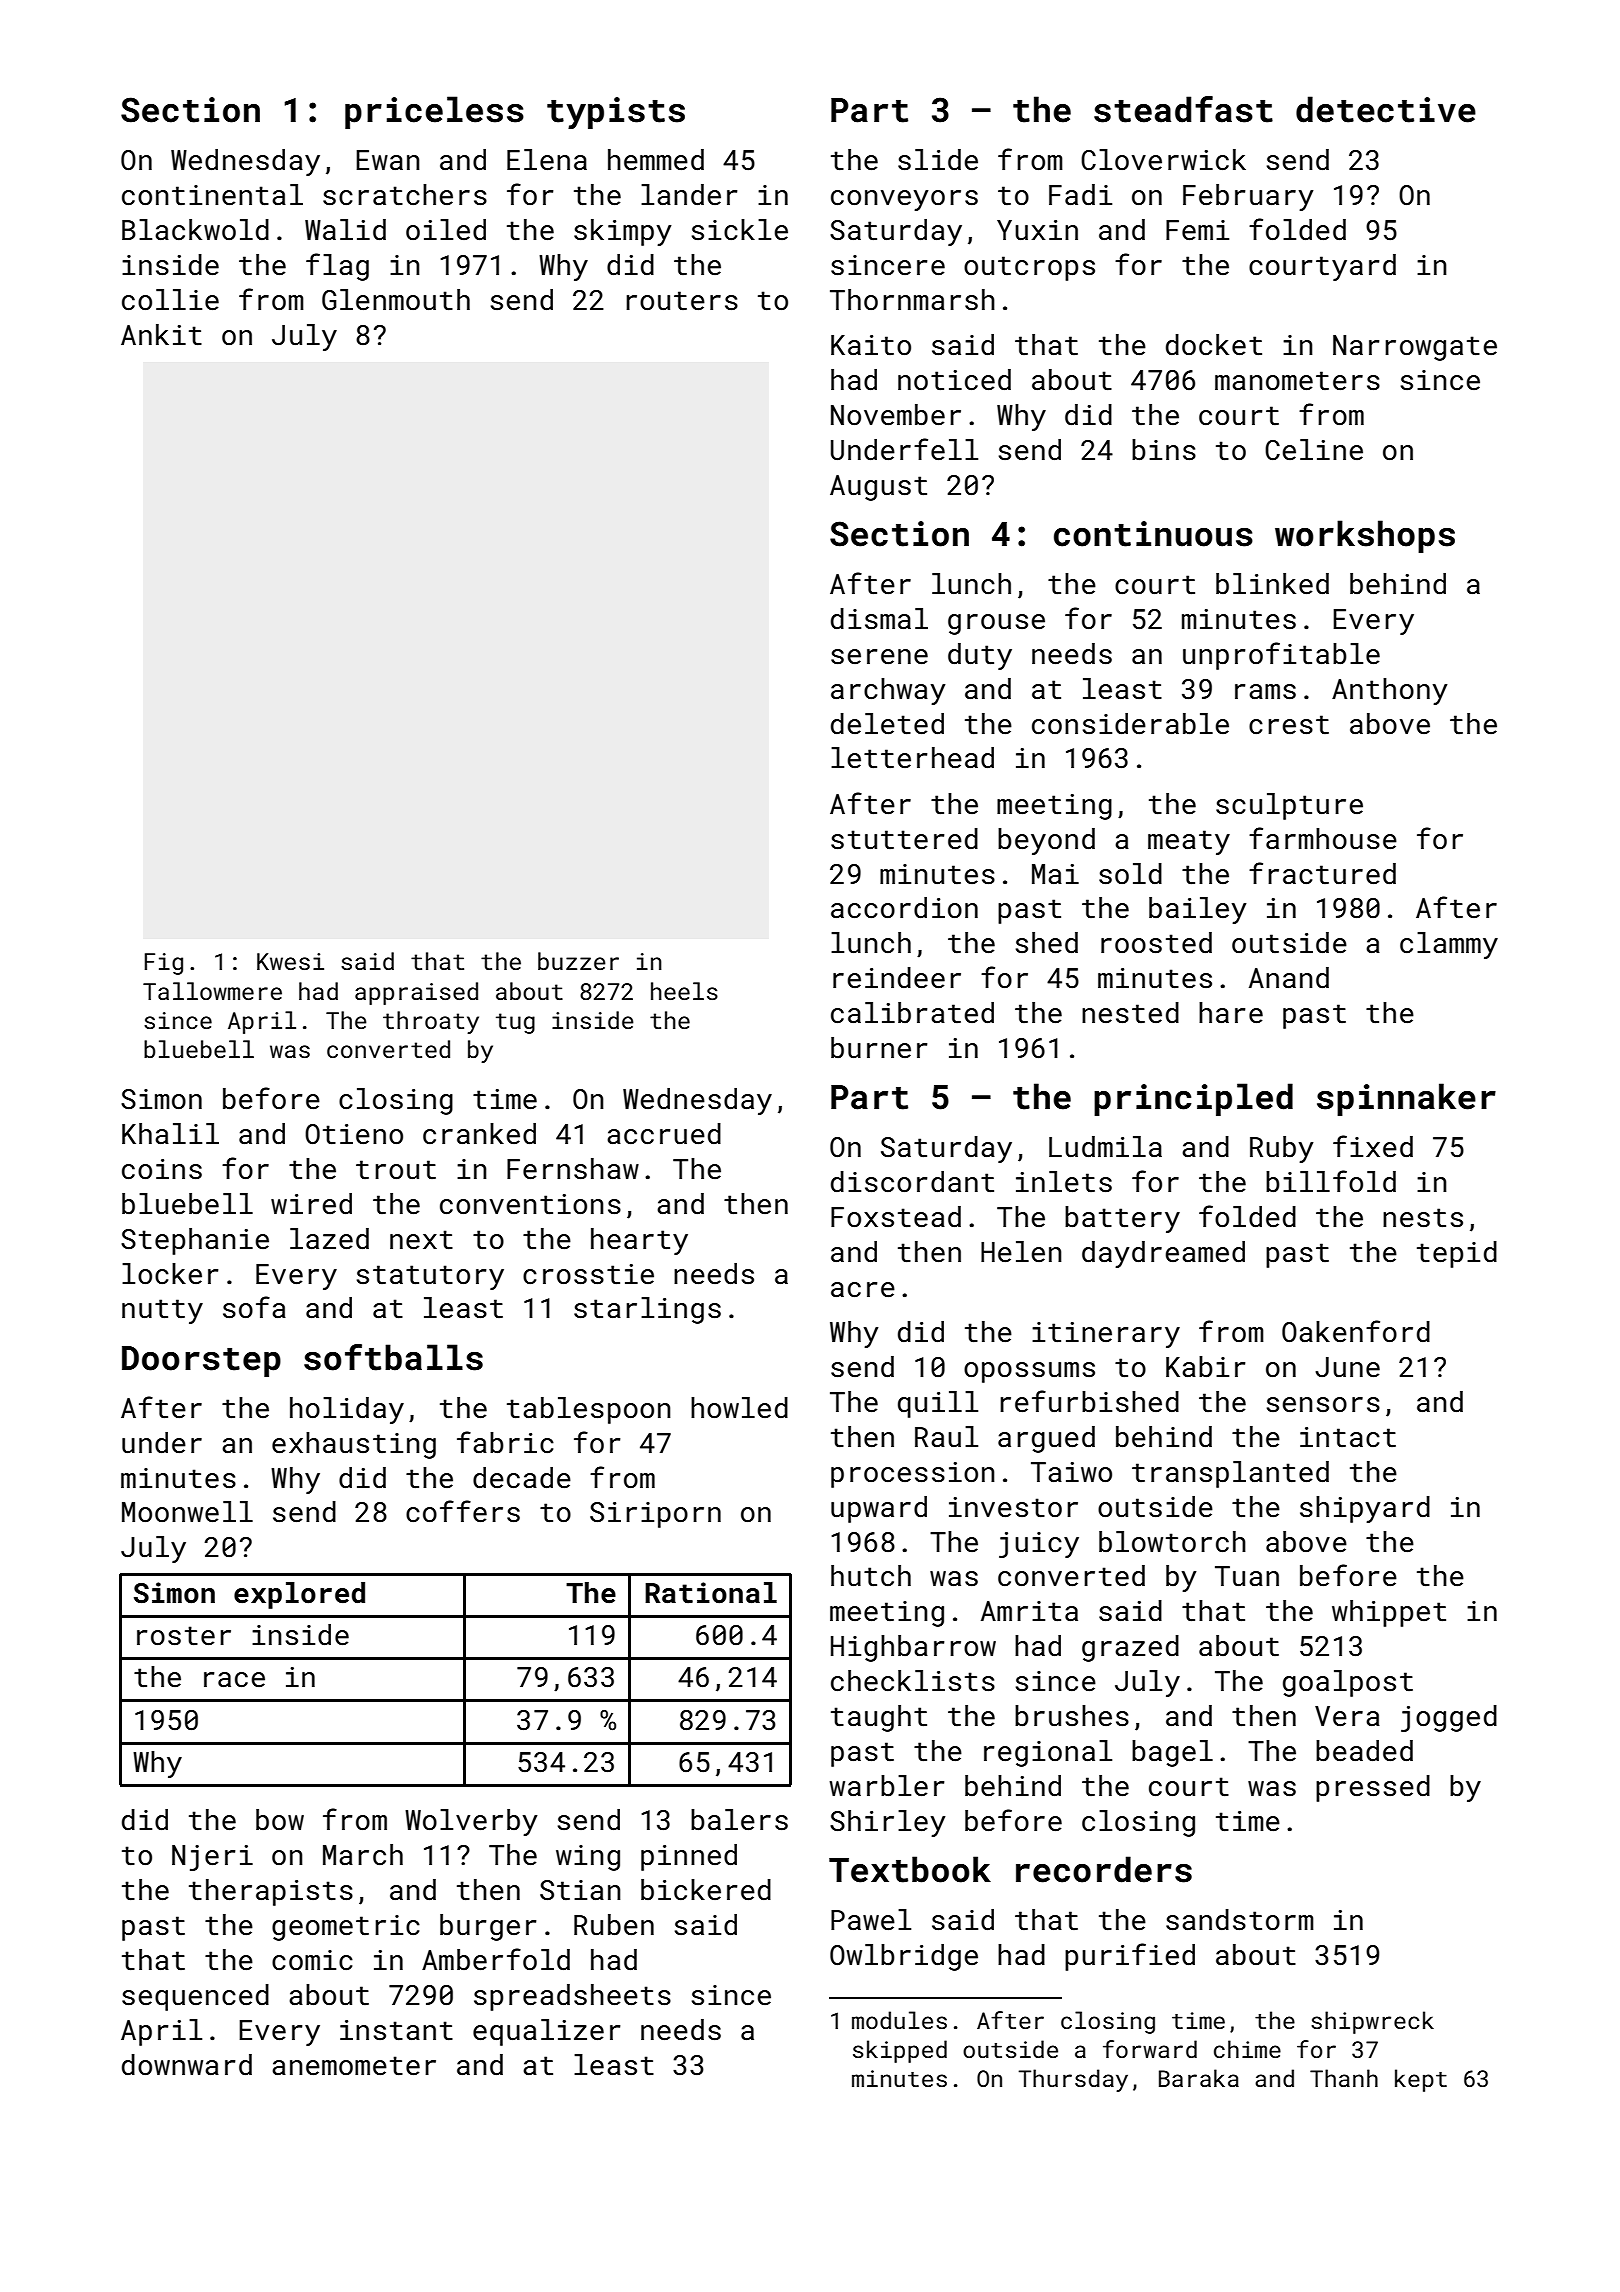  What do you see at coordinates (388, 160) in the image?
I see `Ewan` at bounding box center [388, 160].
